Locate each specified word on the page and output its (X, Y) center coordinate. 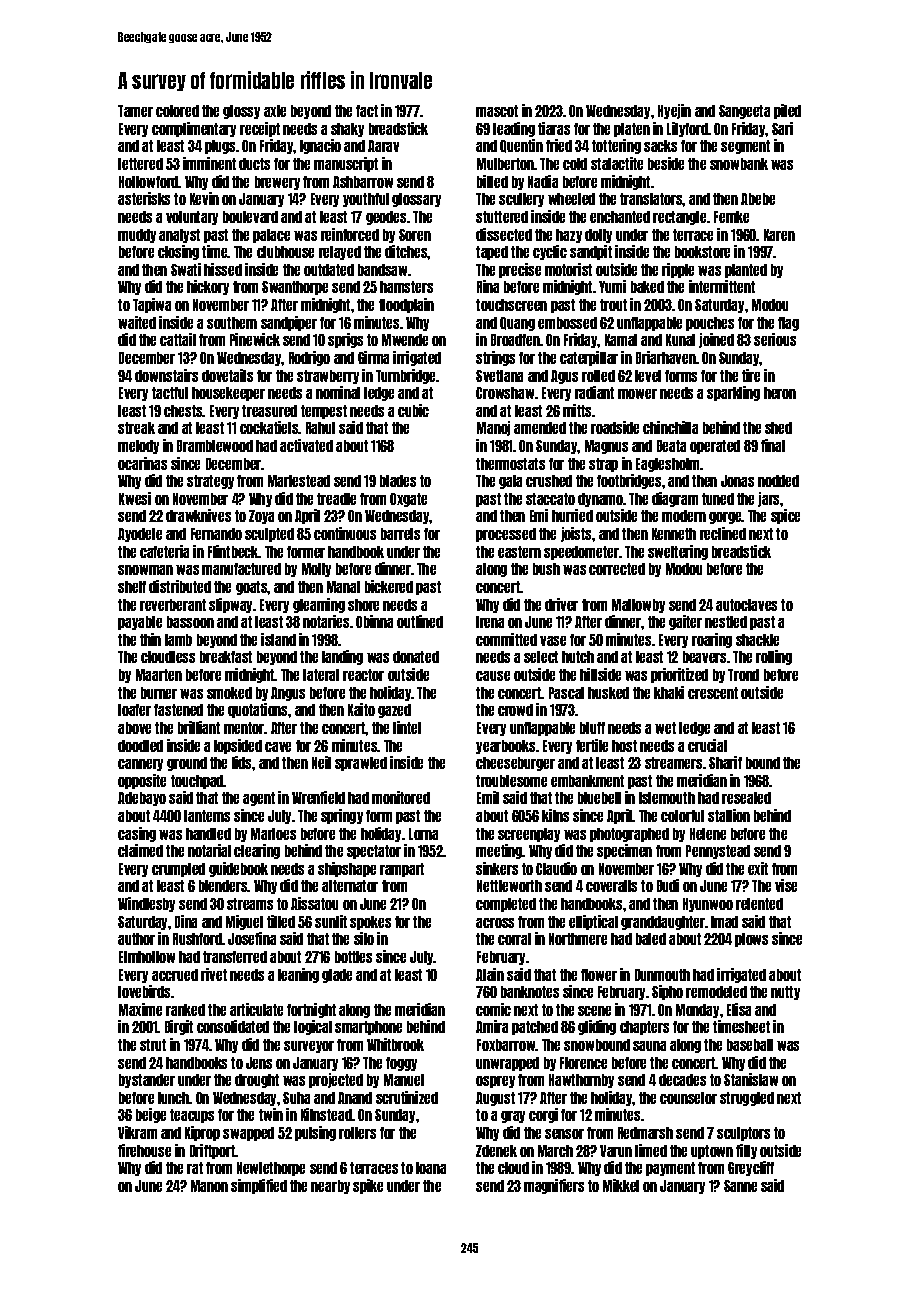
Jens (259, 1063)
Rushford (197, 939)
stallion (729, 815)
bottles (353, 957)
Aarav (383, 146)
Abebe (758, 199)
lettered (140, 164)
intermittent (722, 286)
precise (520, 270)
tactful (170, 393)
